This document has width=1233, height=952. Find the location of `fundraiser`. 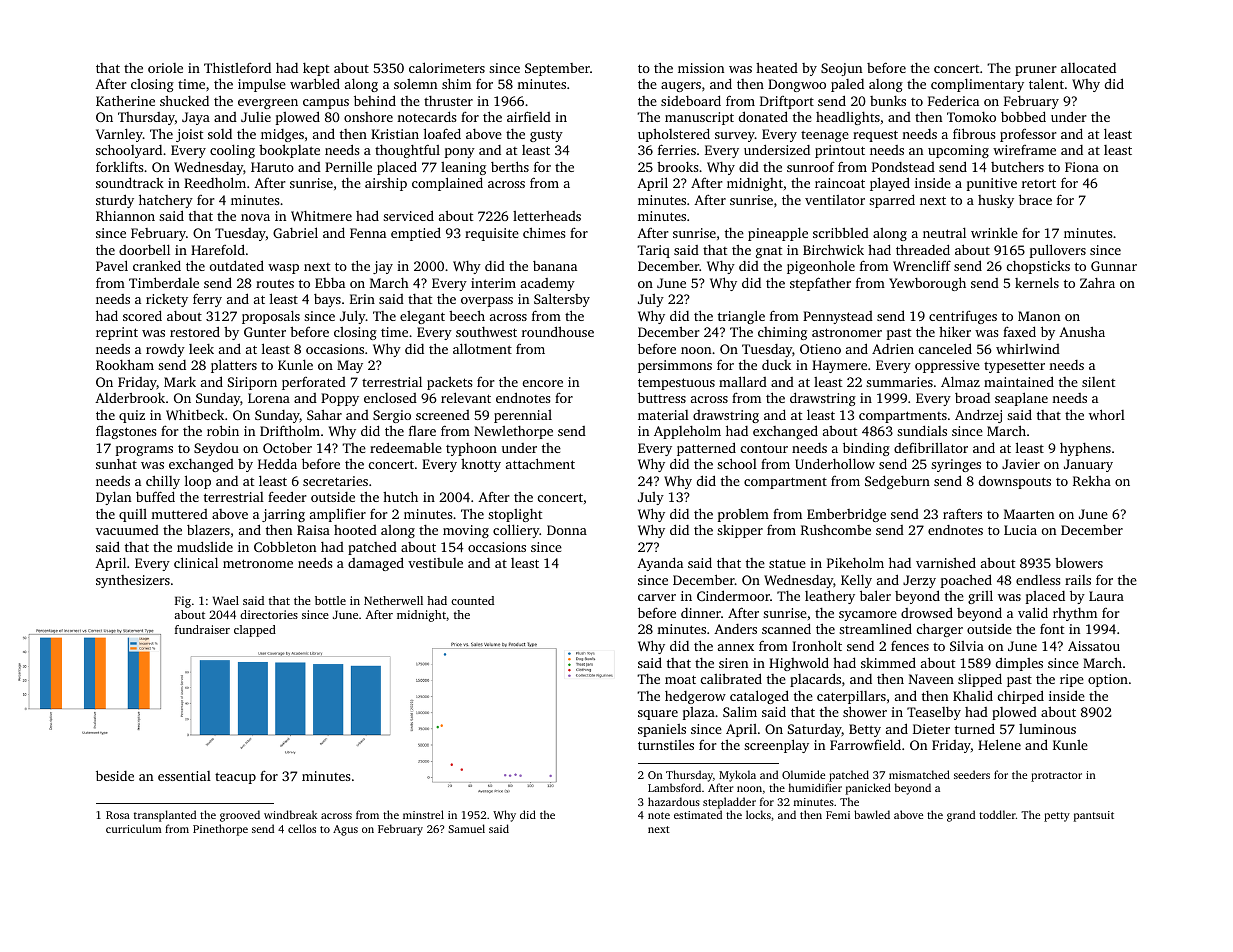

fundraiser is located at coordinates (202, 629).
